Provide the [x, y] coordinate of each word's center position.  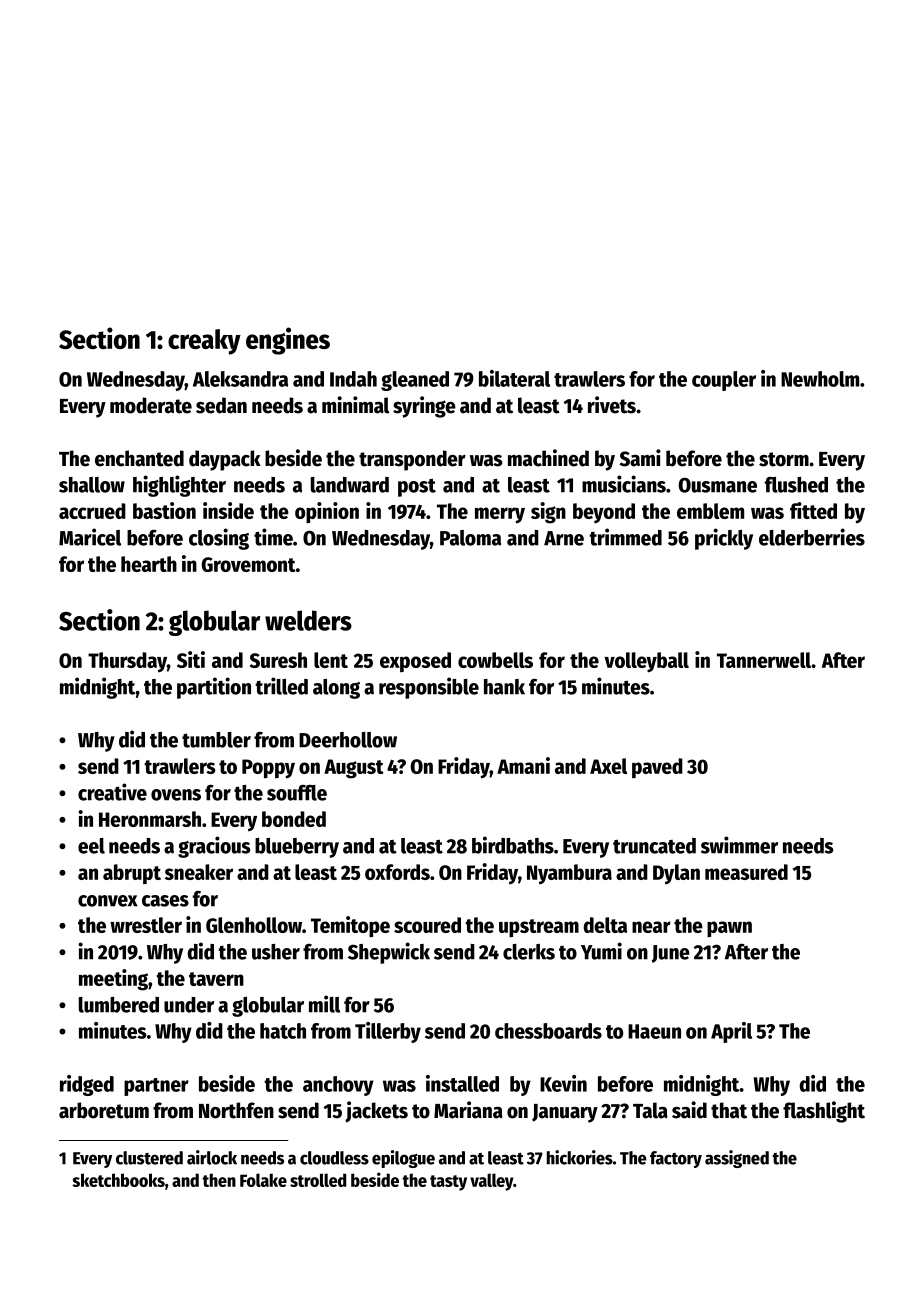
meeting [113, 980]
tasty [448, 1183]
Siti [191, 659]
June [671, 954]
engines [288, 341]
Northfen [236, 1110]
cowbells [495, 660]
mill [324, 1004]
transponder [412, 460]
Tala [650, 1110]
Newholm [820, 379]
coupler [724, 381]
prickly [724, 539]
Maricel [90, 537]
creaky [204, 342]
